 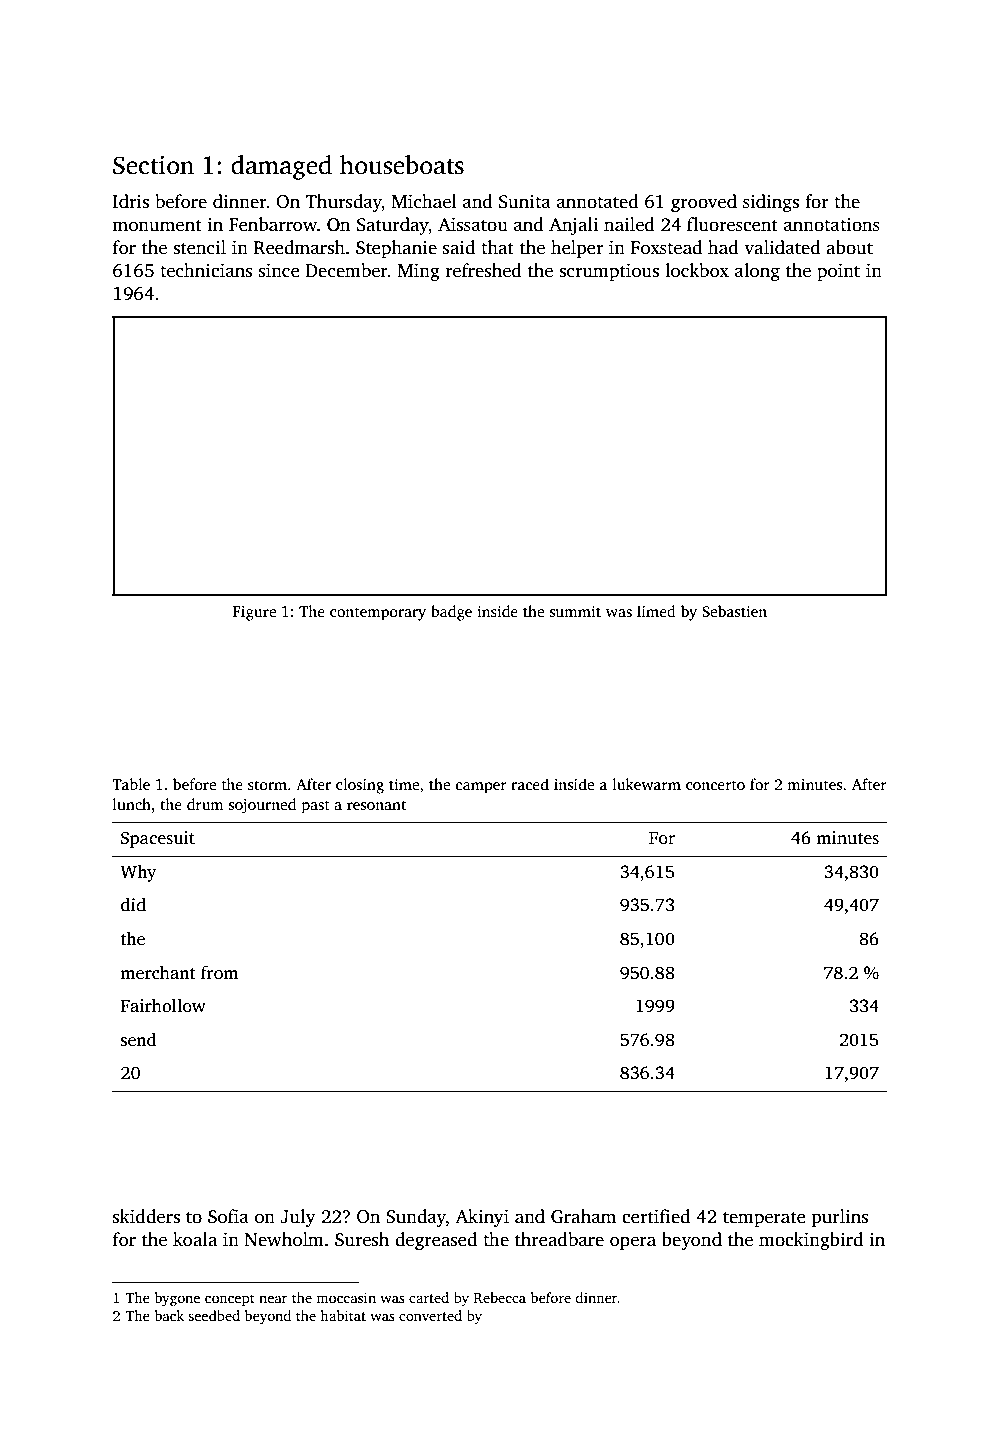 I want to click on annotations, so click(x=832, y=224).
